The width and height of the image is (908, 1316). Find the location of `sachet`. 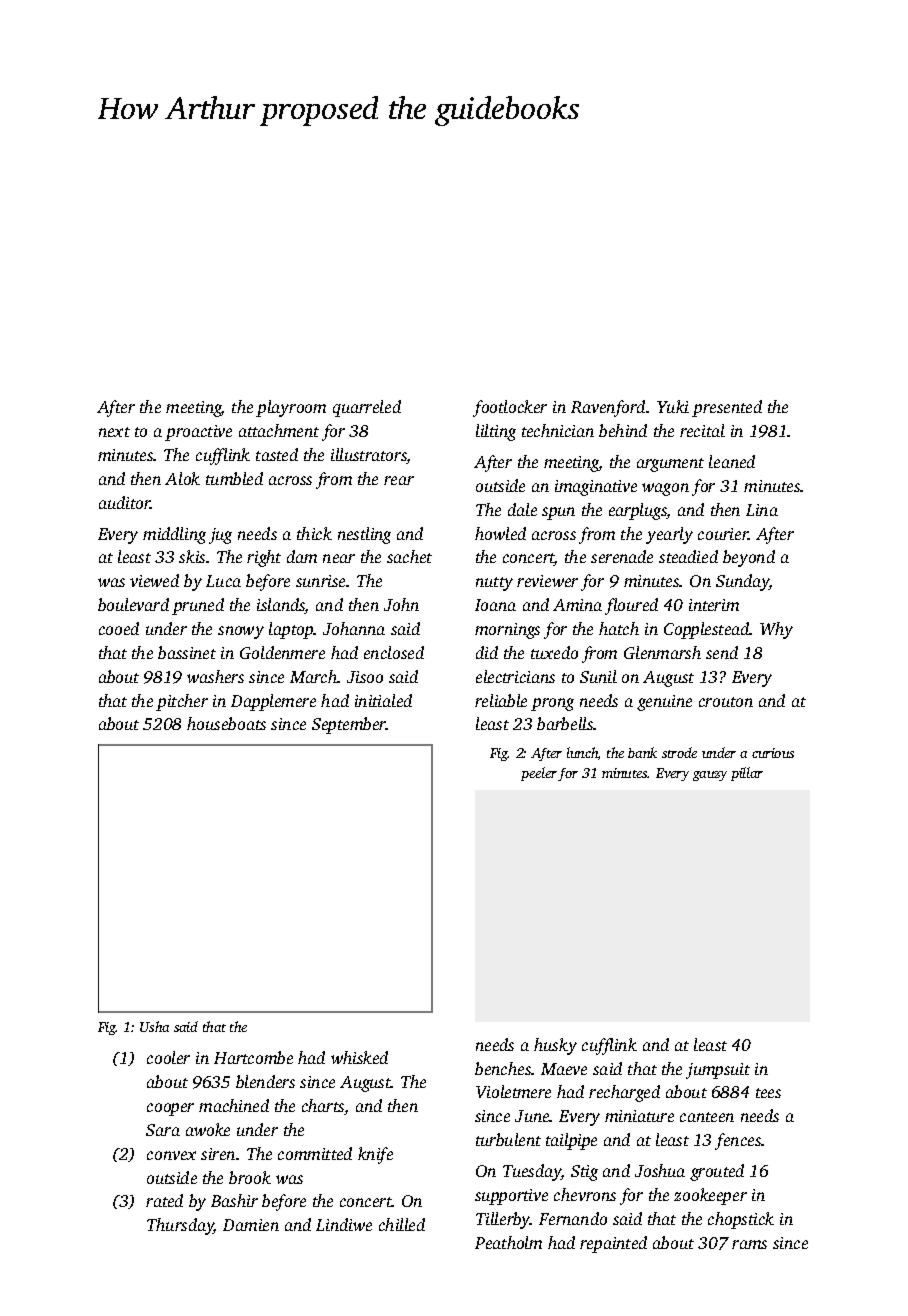

sachet is located at coordinates (409, 556).
